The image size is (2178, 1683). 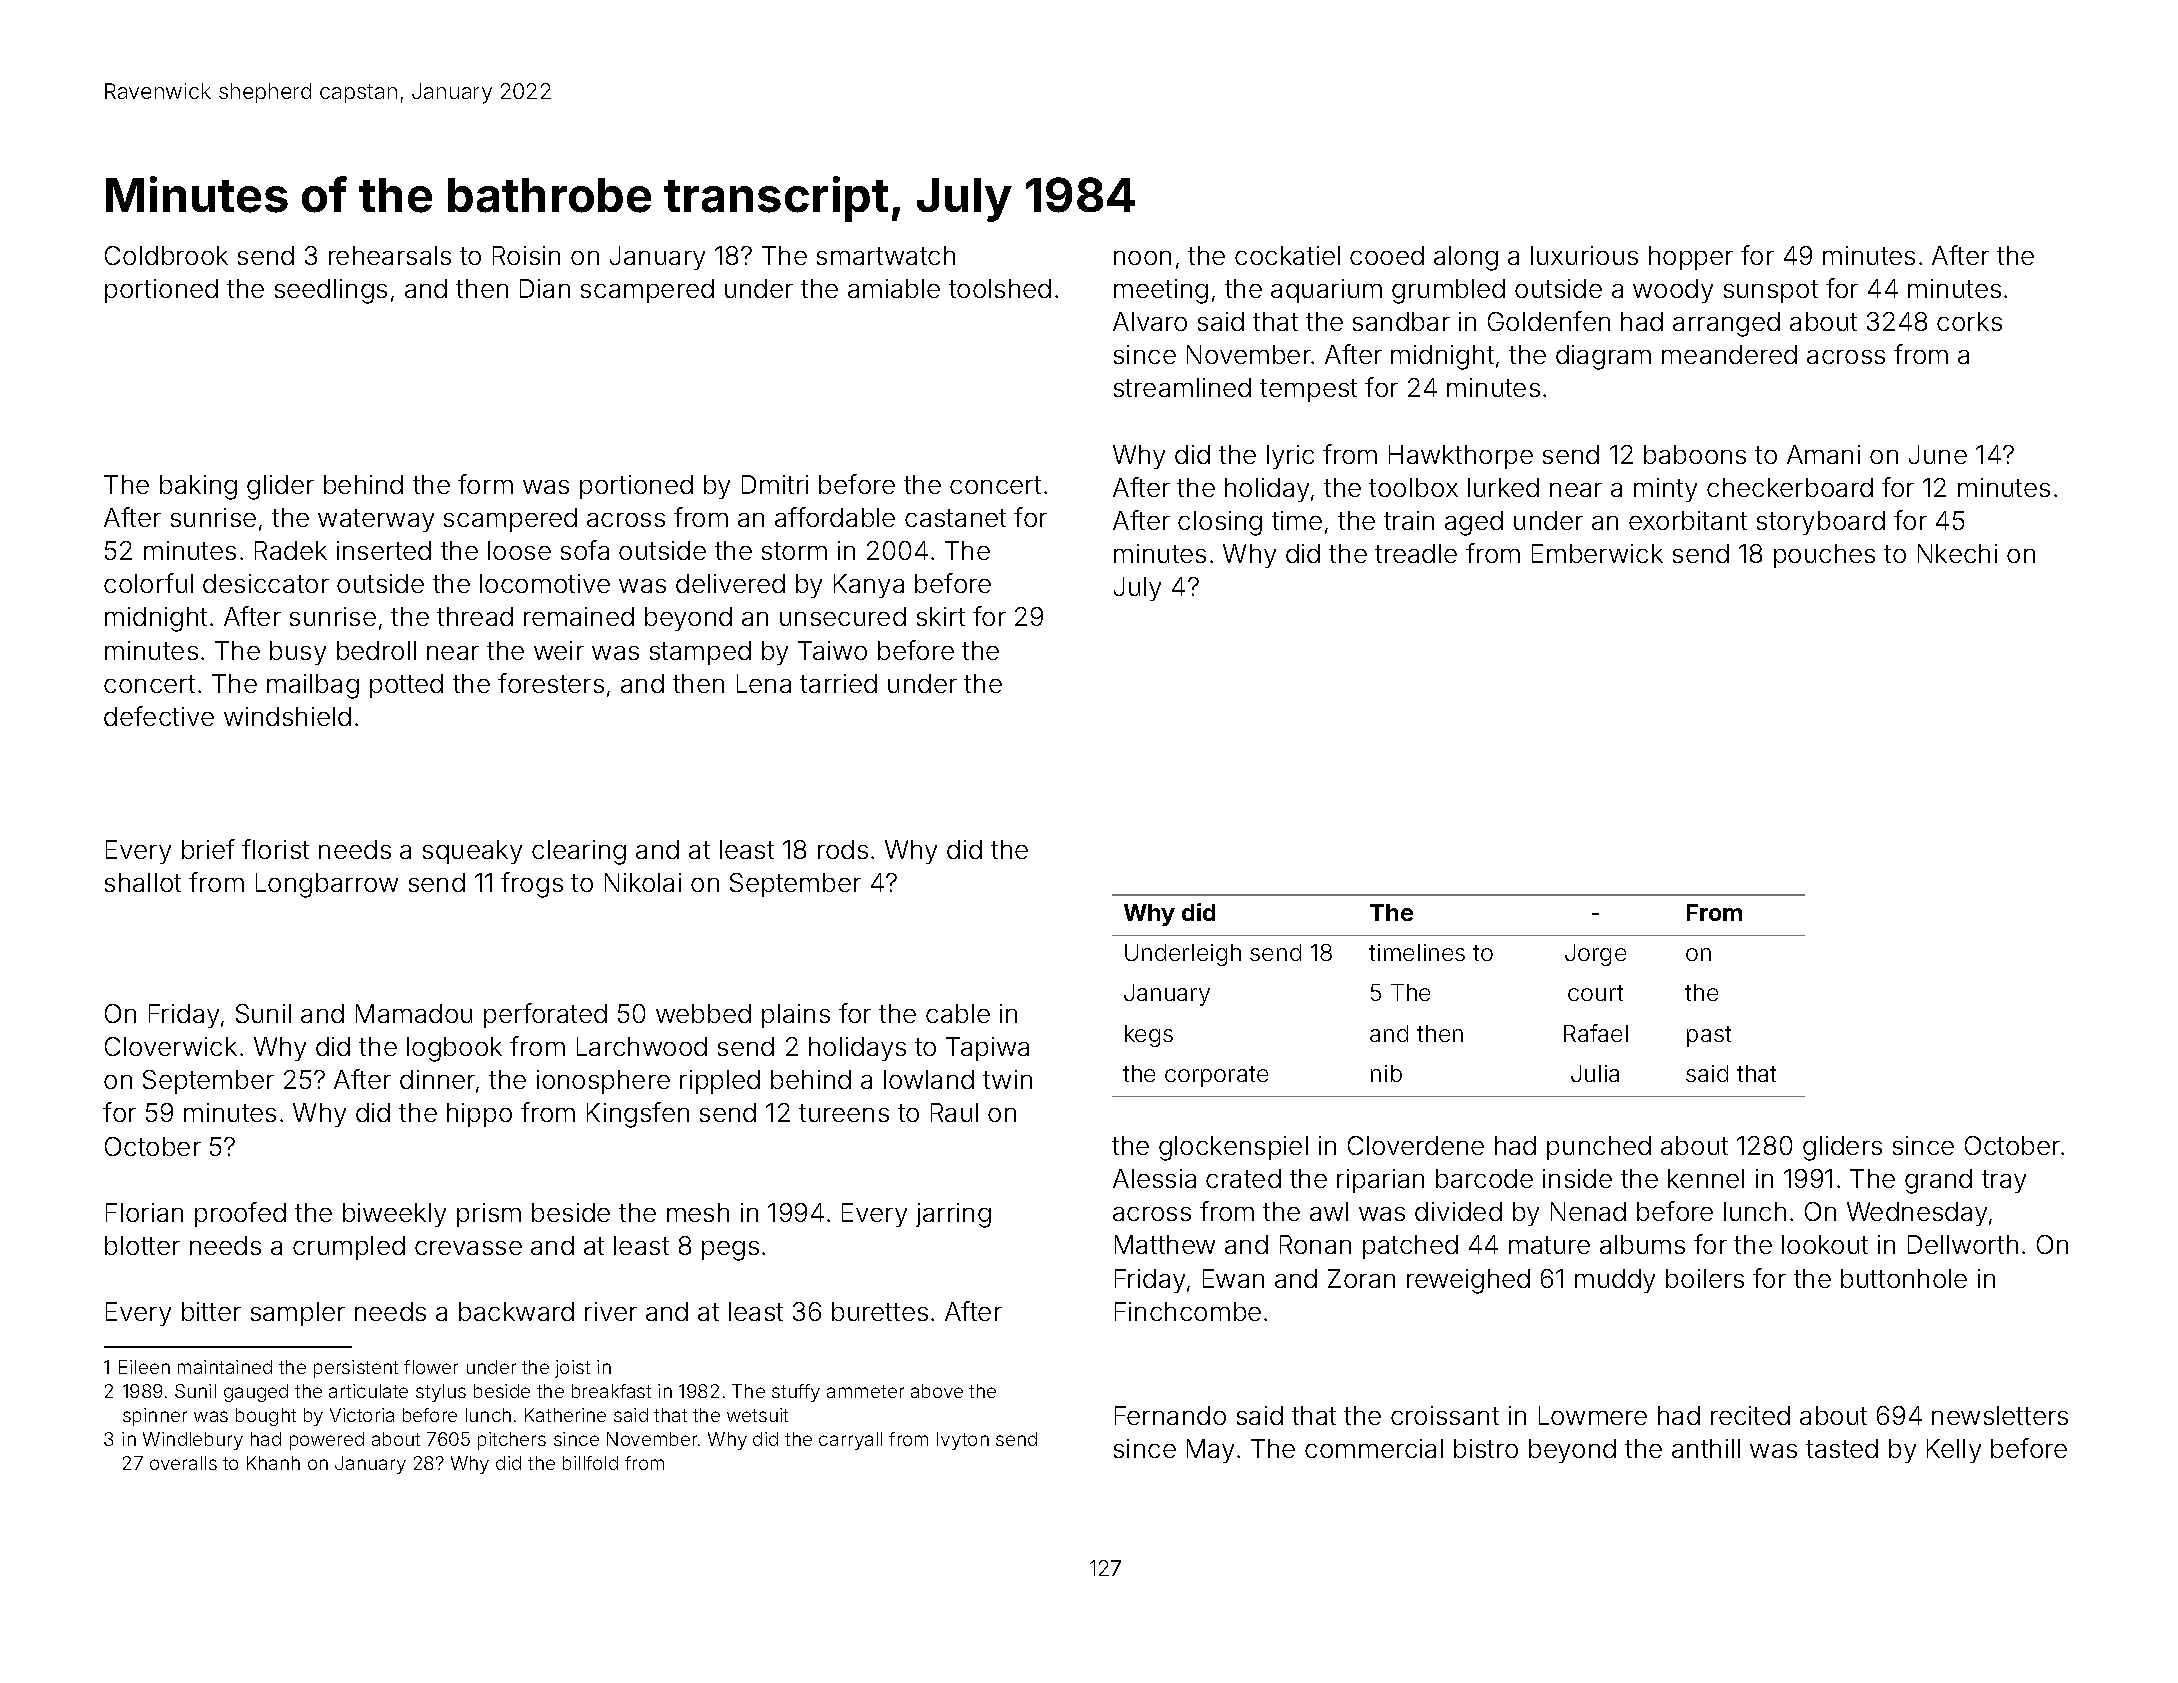 I want to click on pouches, so click(x=1824, y=556).
